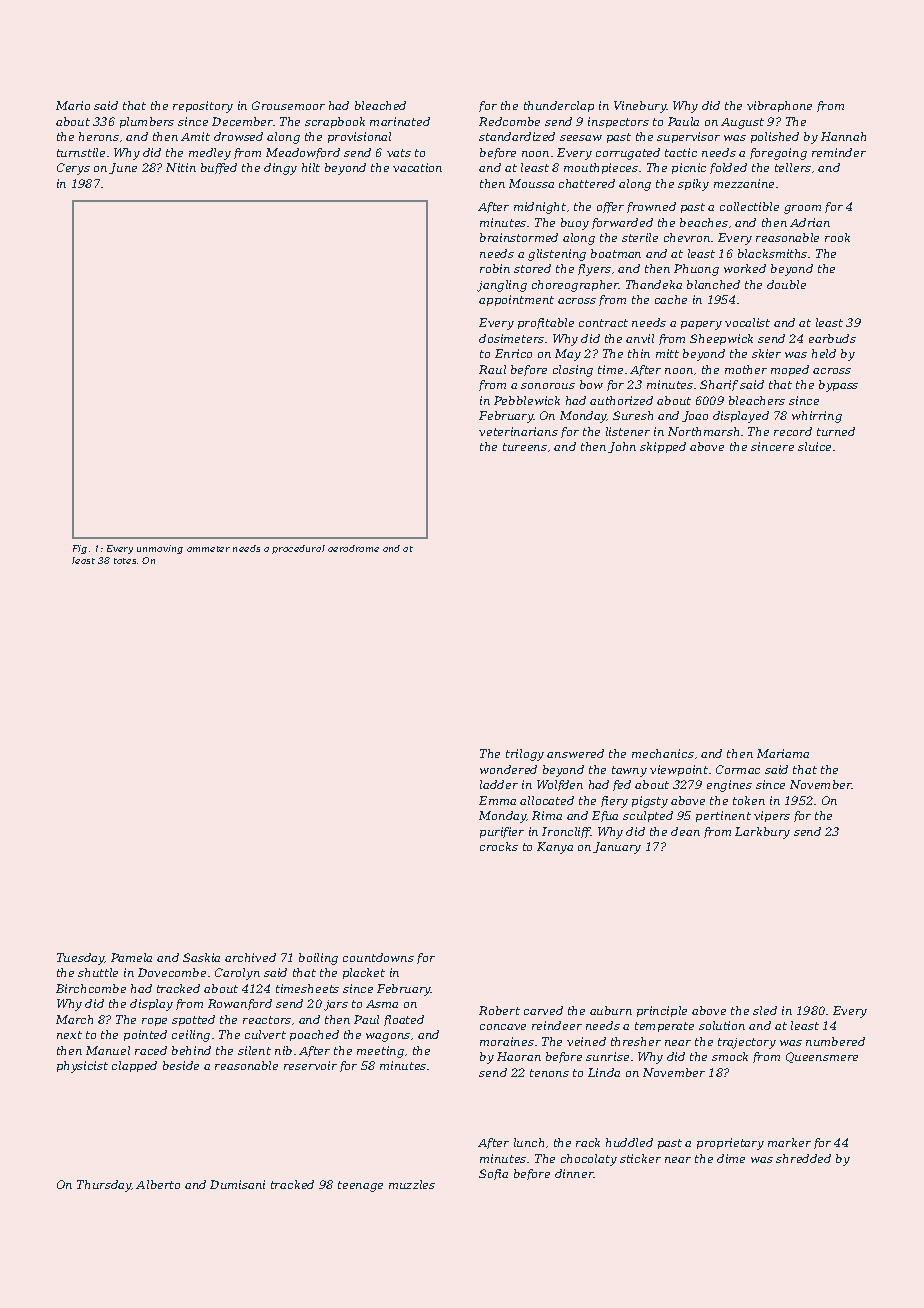 The height and width of the image is (1308, 924). Describe the element at coordinates (237, 1184) in the image. I see `Dumisani` at that location.
